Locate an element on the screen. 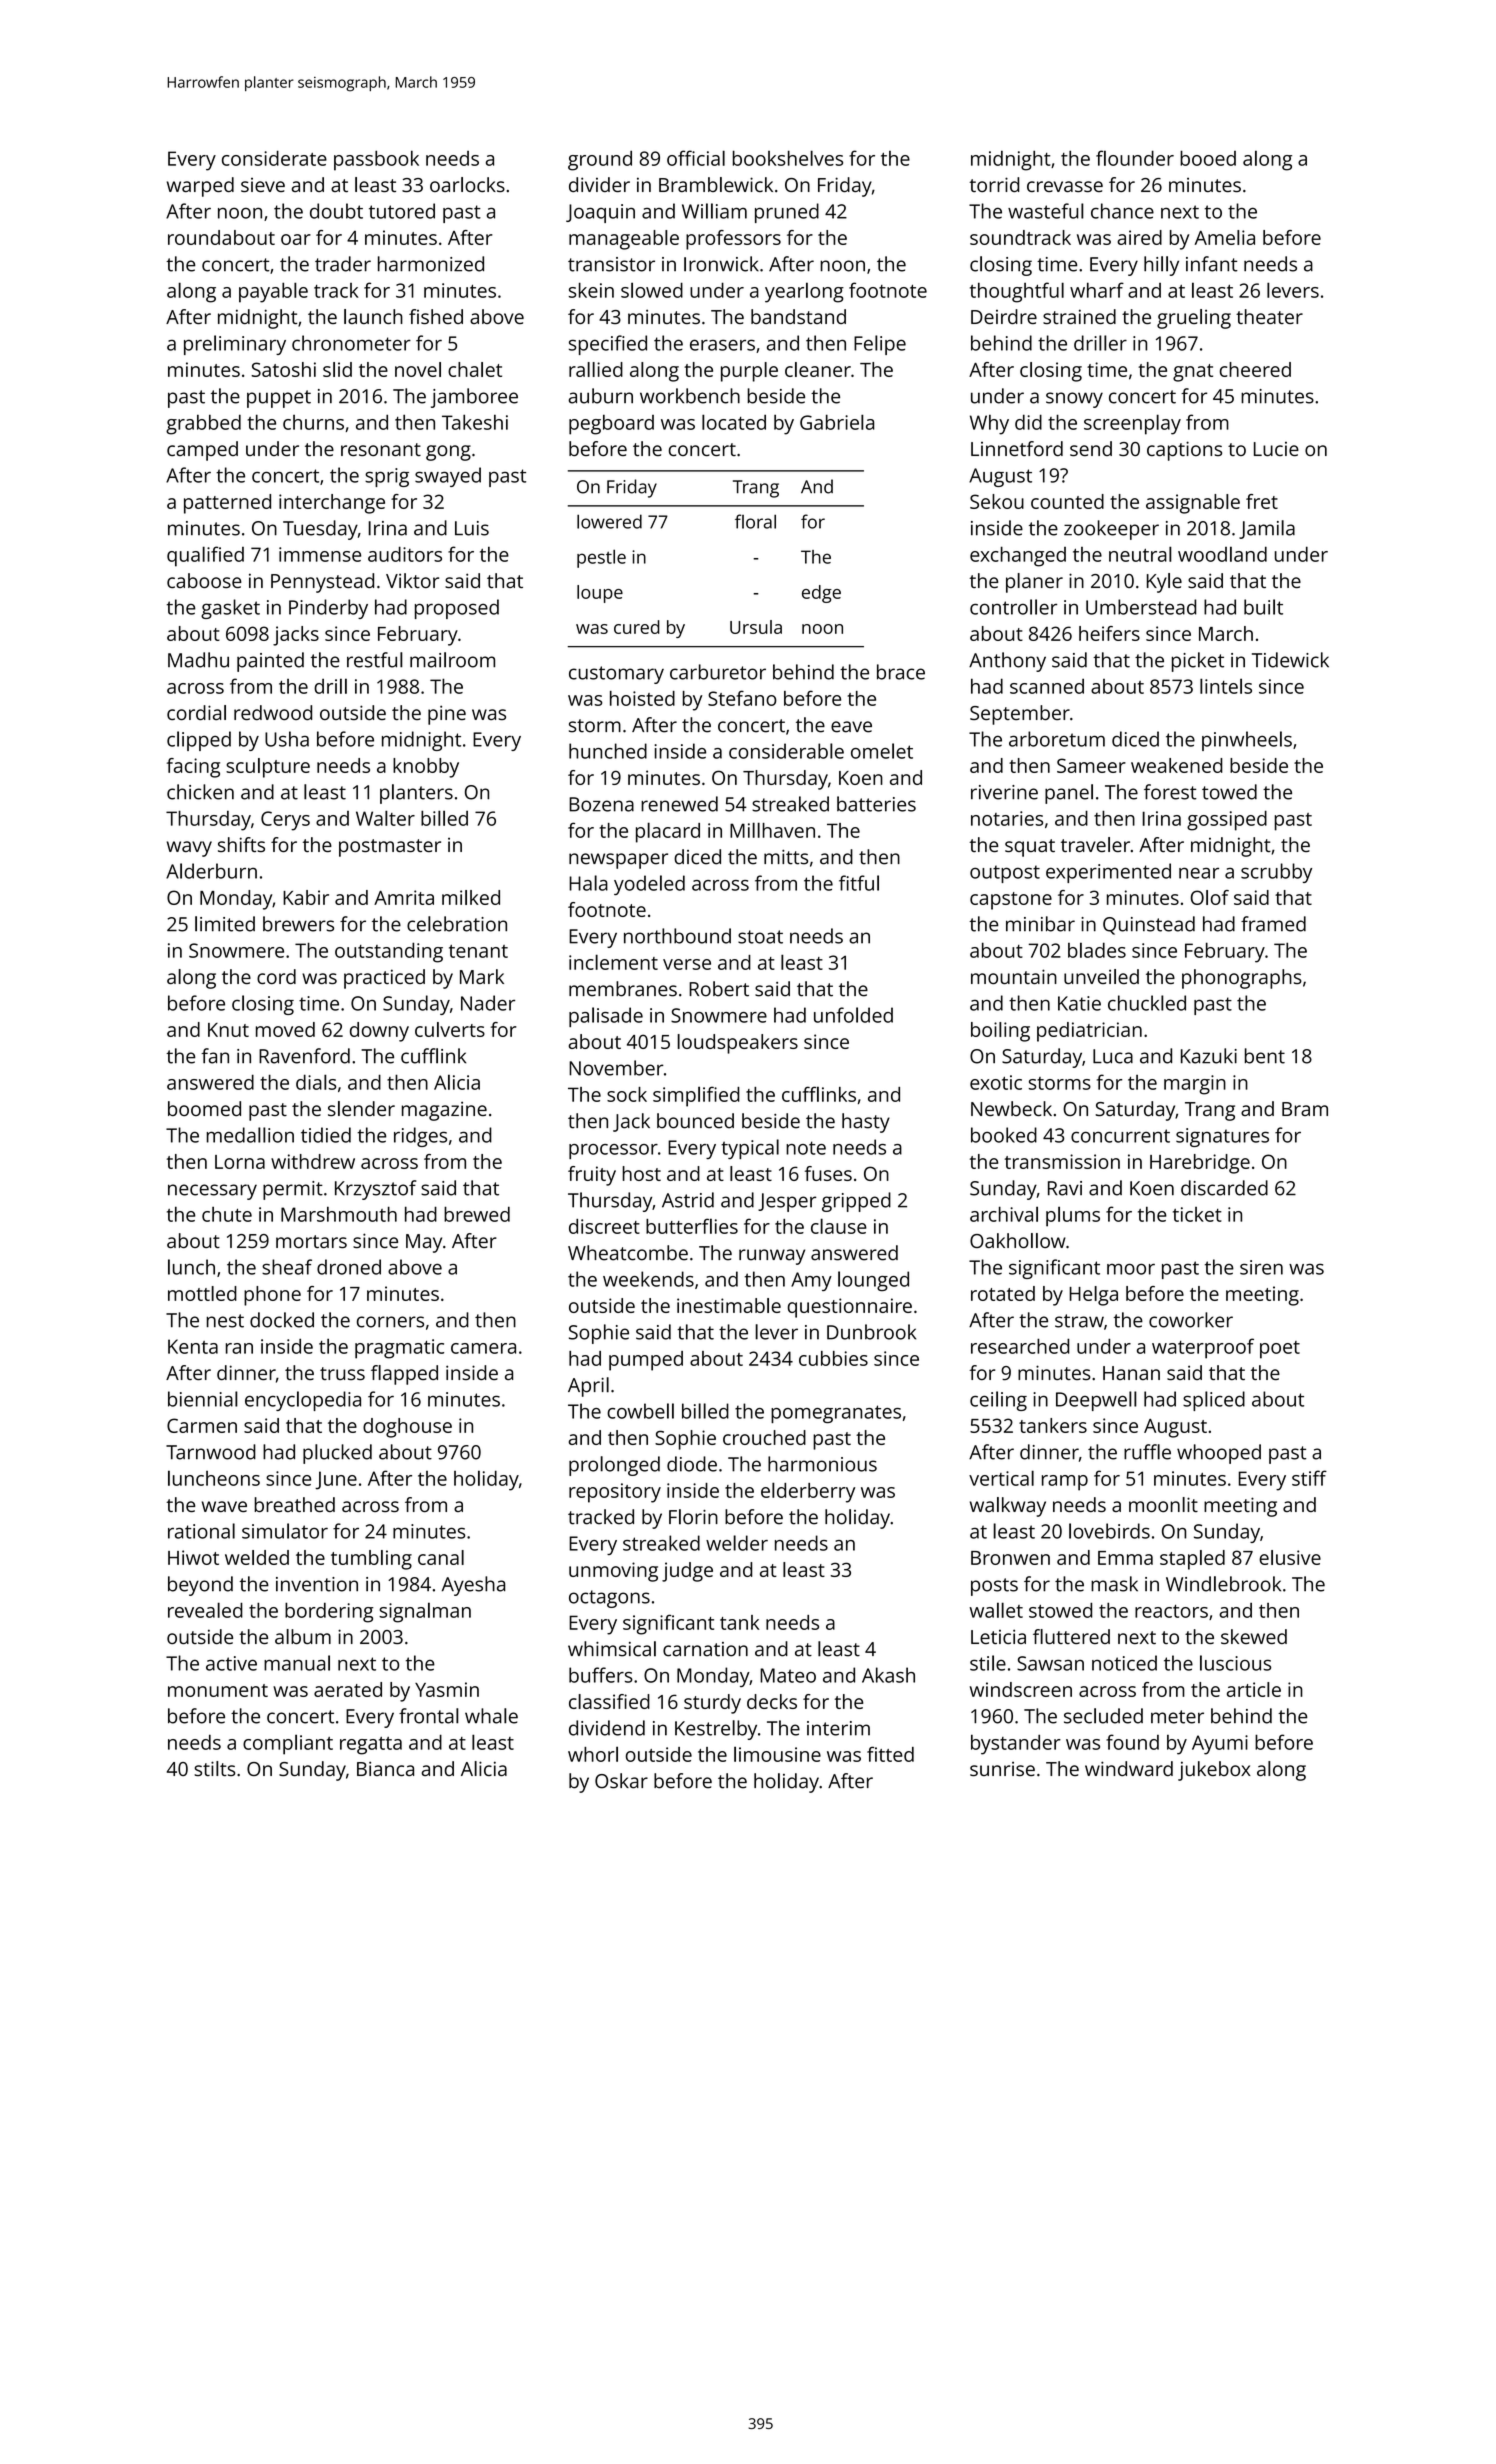  Astrid is located at coordinates (688, 1200).
